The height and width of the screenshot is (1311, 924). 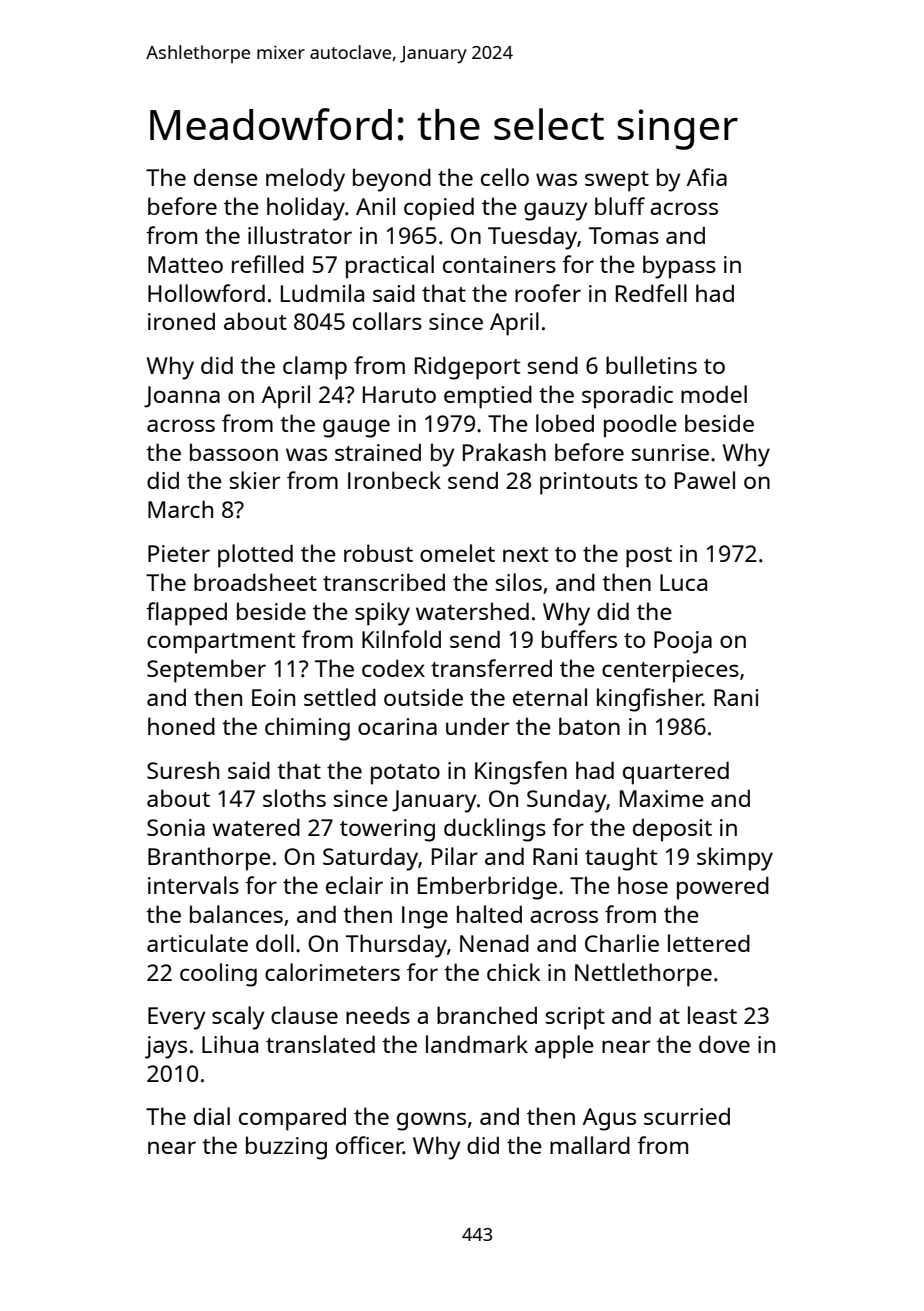 I want to click on Afia, so click(x=707, y=177).
